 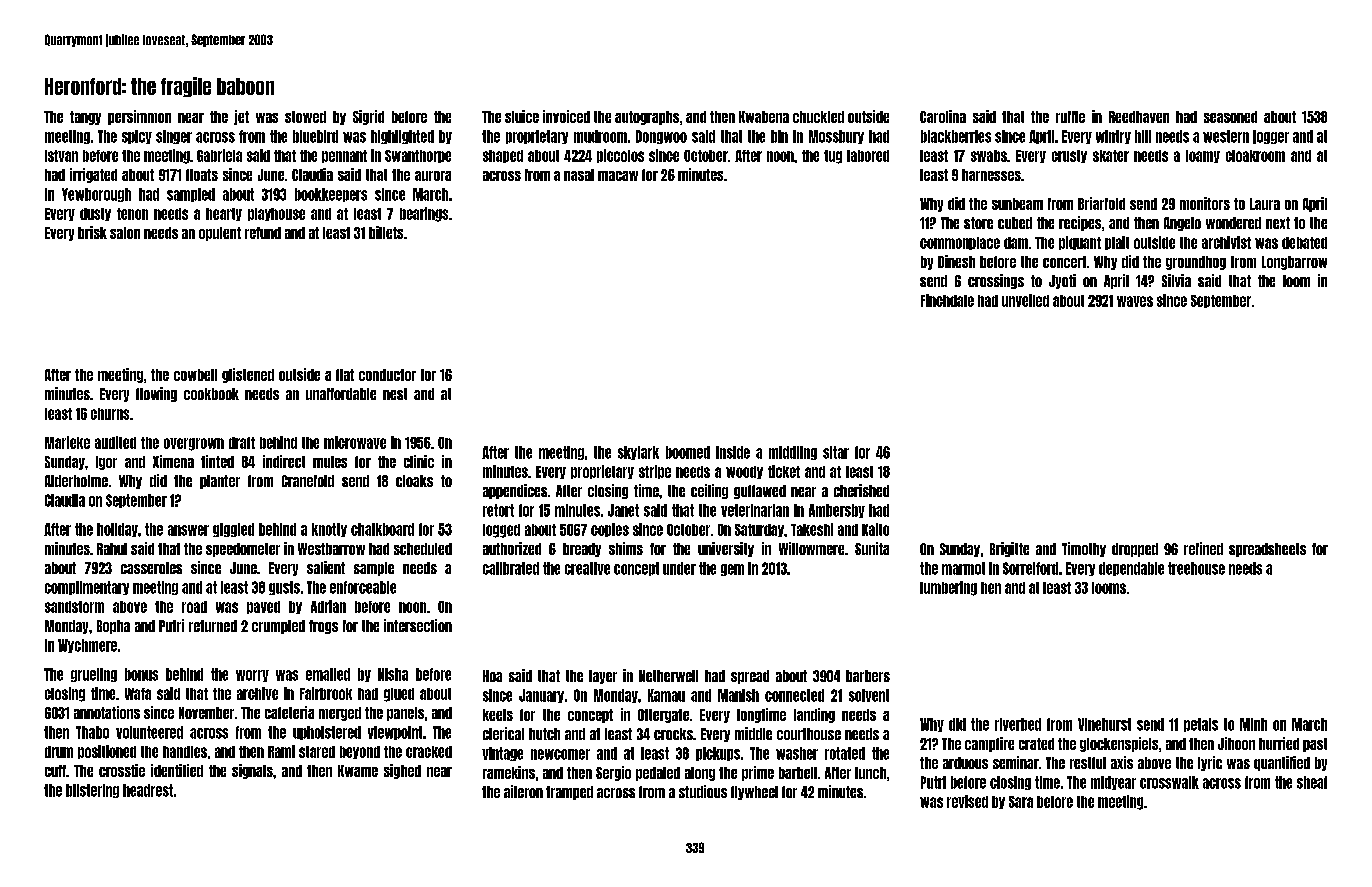 What do you see at coordinates (387, 375) in the page?
I see `conductor` at bounding box center [387, 375].
